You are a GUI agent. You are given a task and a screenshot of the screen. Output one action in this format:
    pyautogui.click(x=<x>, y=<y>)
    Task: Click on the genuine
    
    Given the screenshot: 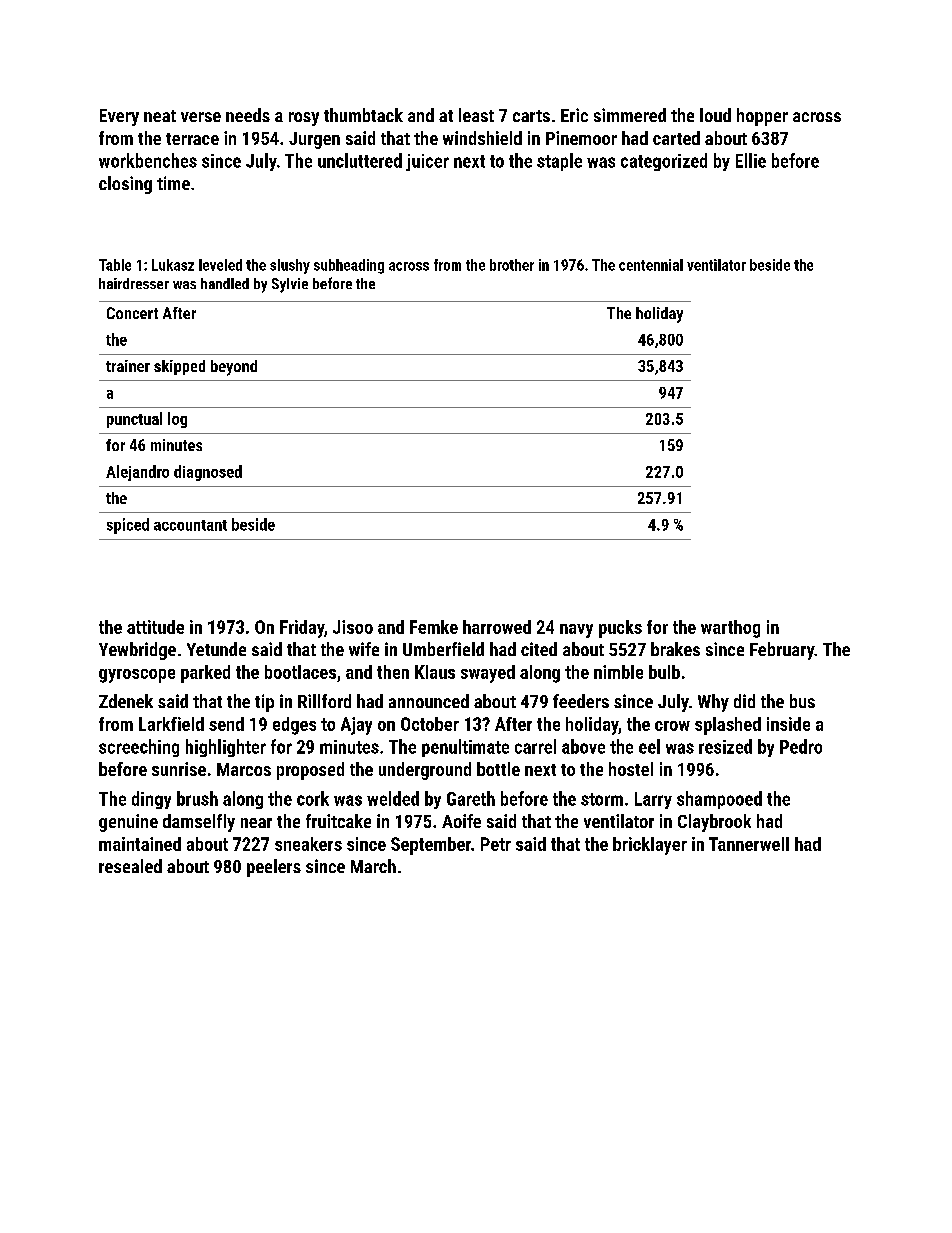 What is the action you would take?
    pyautogui.click(x=128, y=823)
